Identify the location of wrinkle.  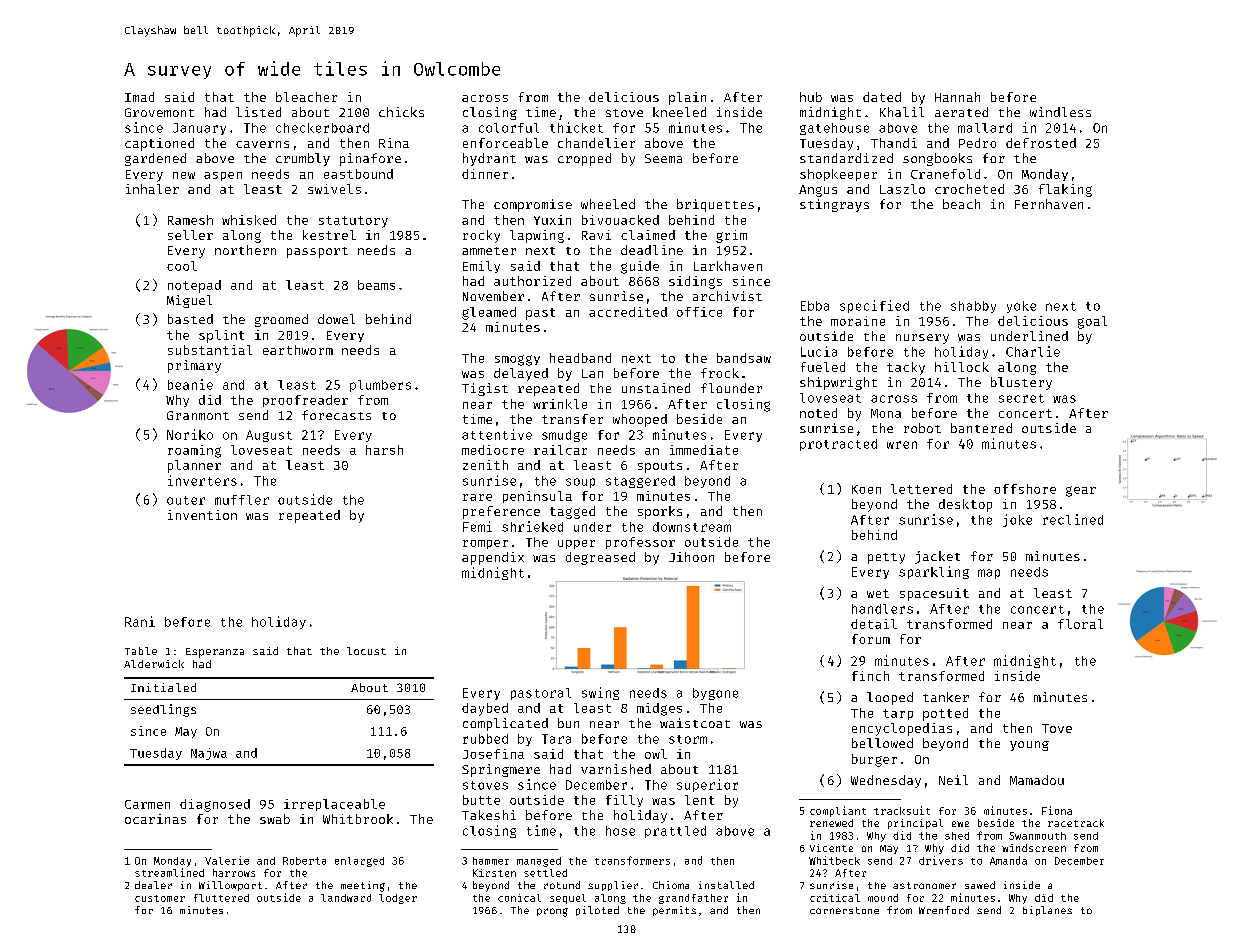
(560, 404).
